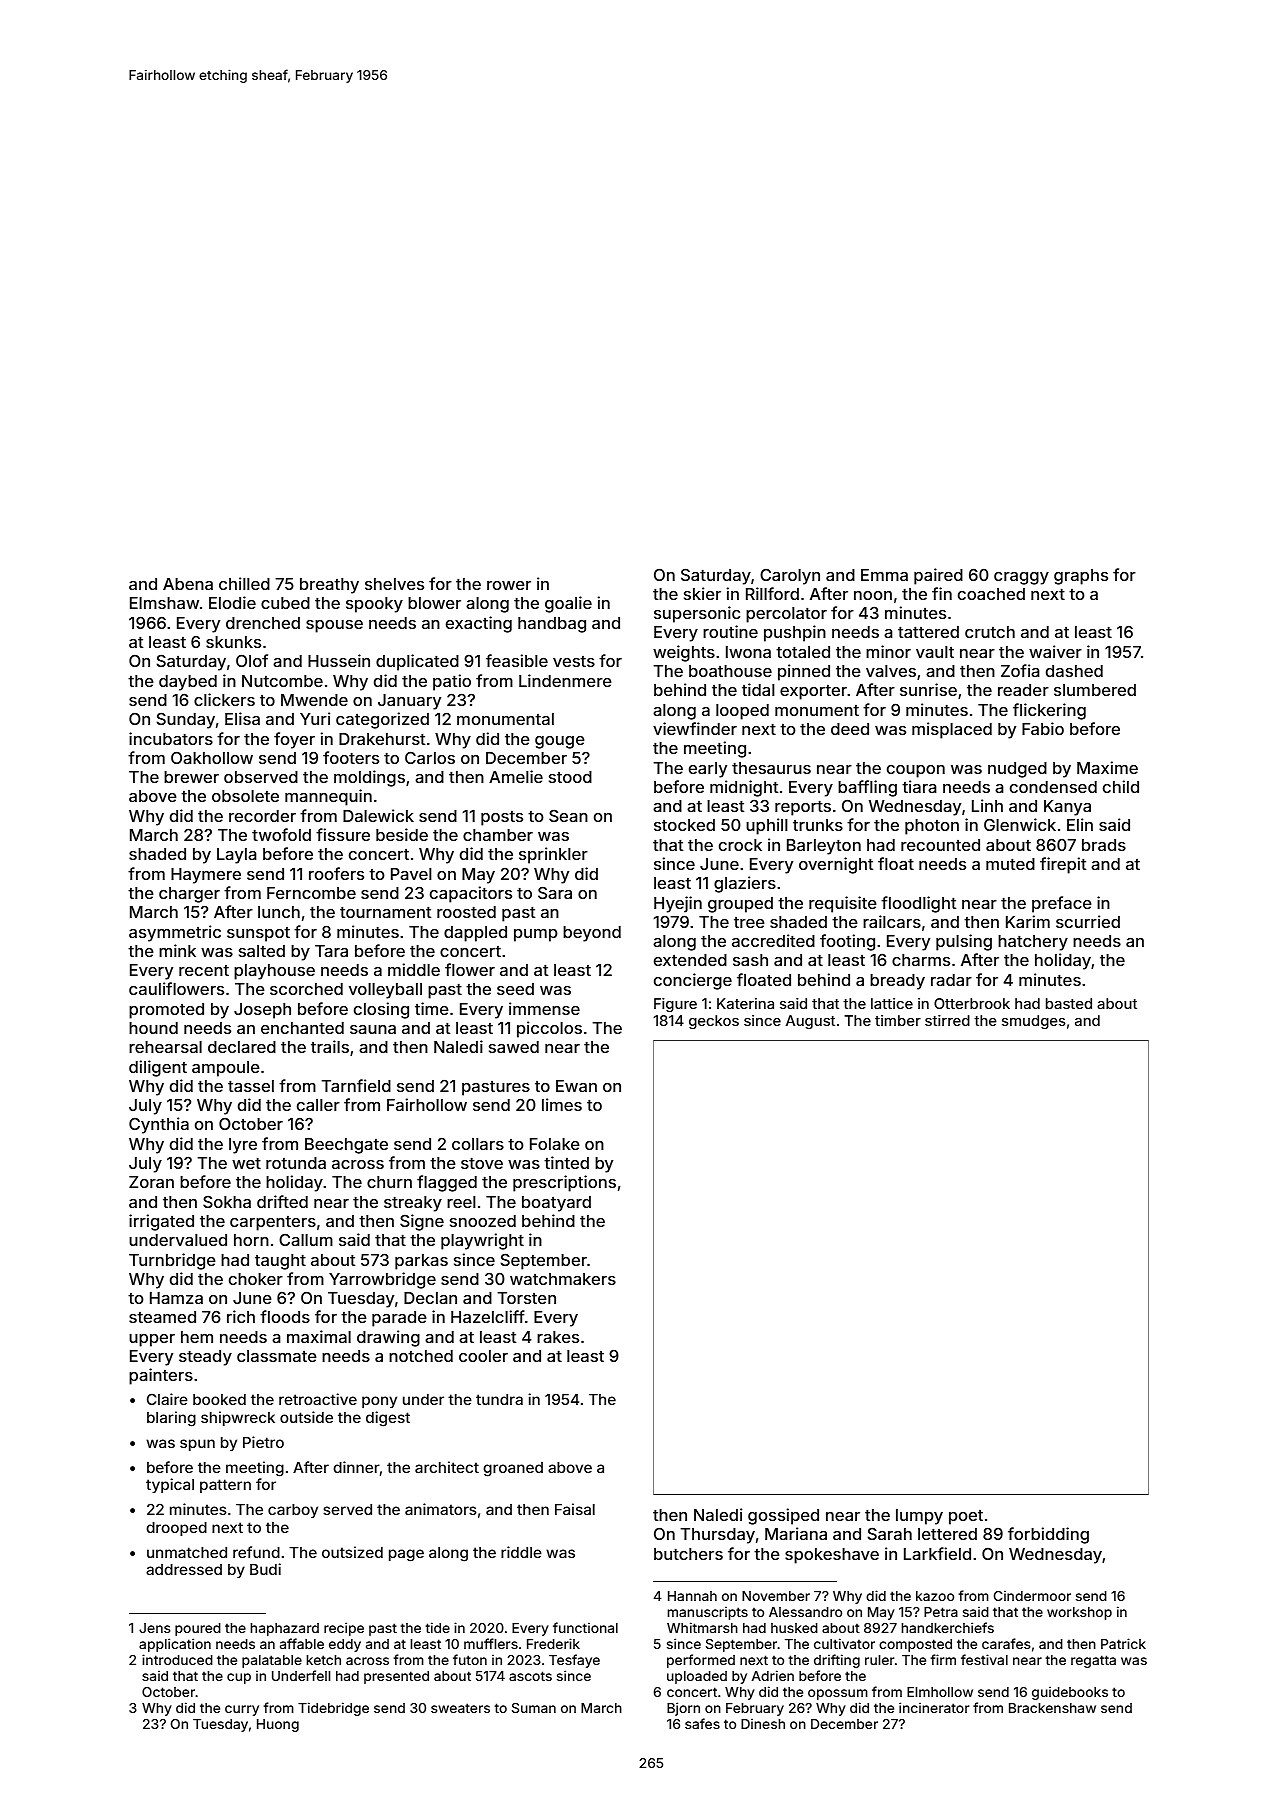 Image resolution: width=1278 pixels, height=1807 pixels. I want to click on Brackenshaw, so click(1052, 1708).
